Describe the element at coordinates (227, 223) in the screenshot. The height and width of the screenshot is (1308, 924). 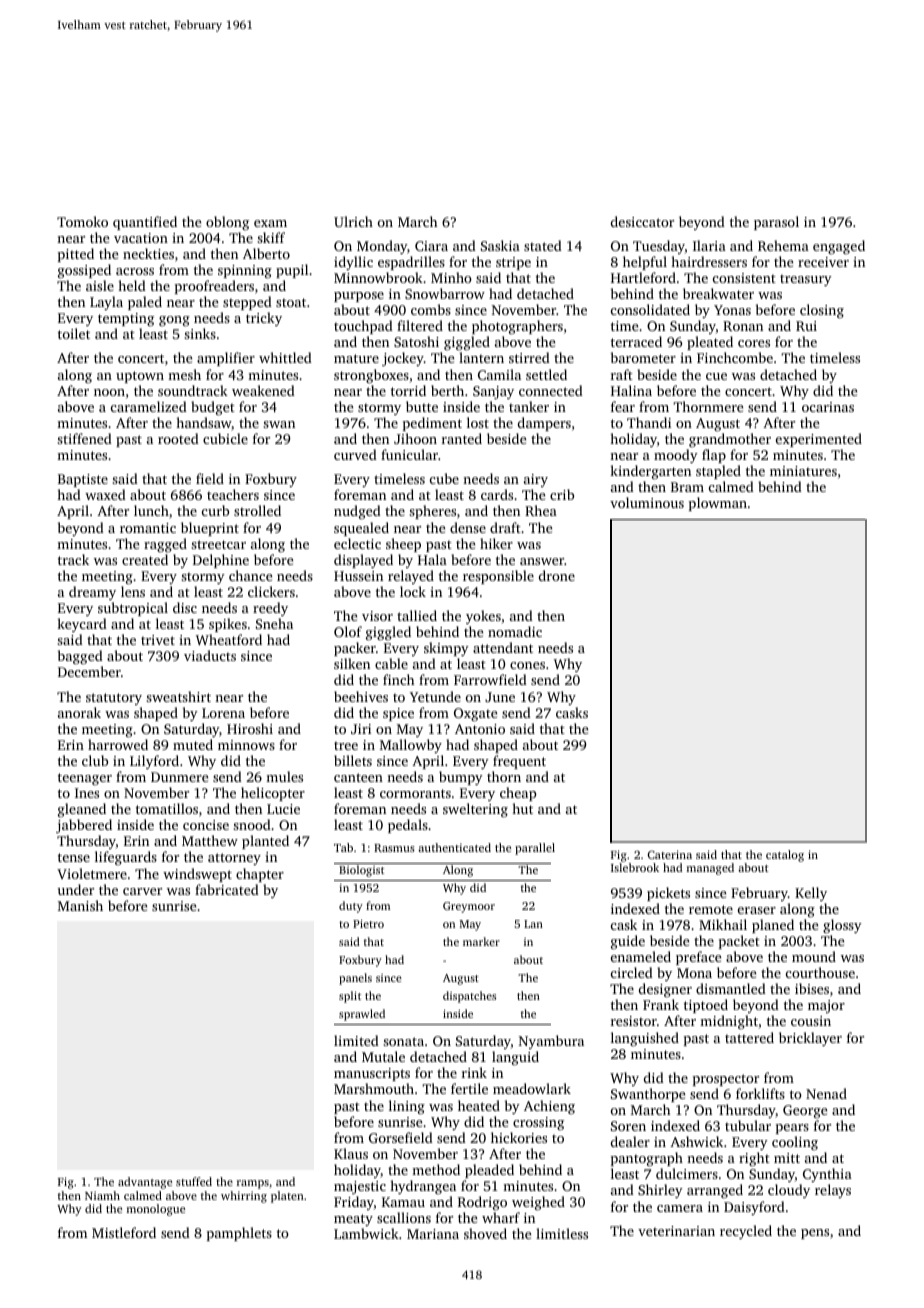
I see `oblong` at that location.
